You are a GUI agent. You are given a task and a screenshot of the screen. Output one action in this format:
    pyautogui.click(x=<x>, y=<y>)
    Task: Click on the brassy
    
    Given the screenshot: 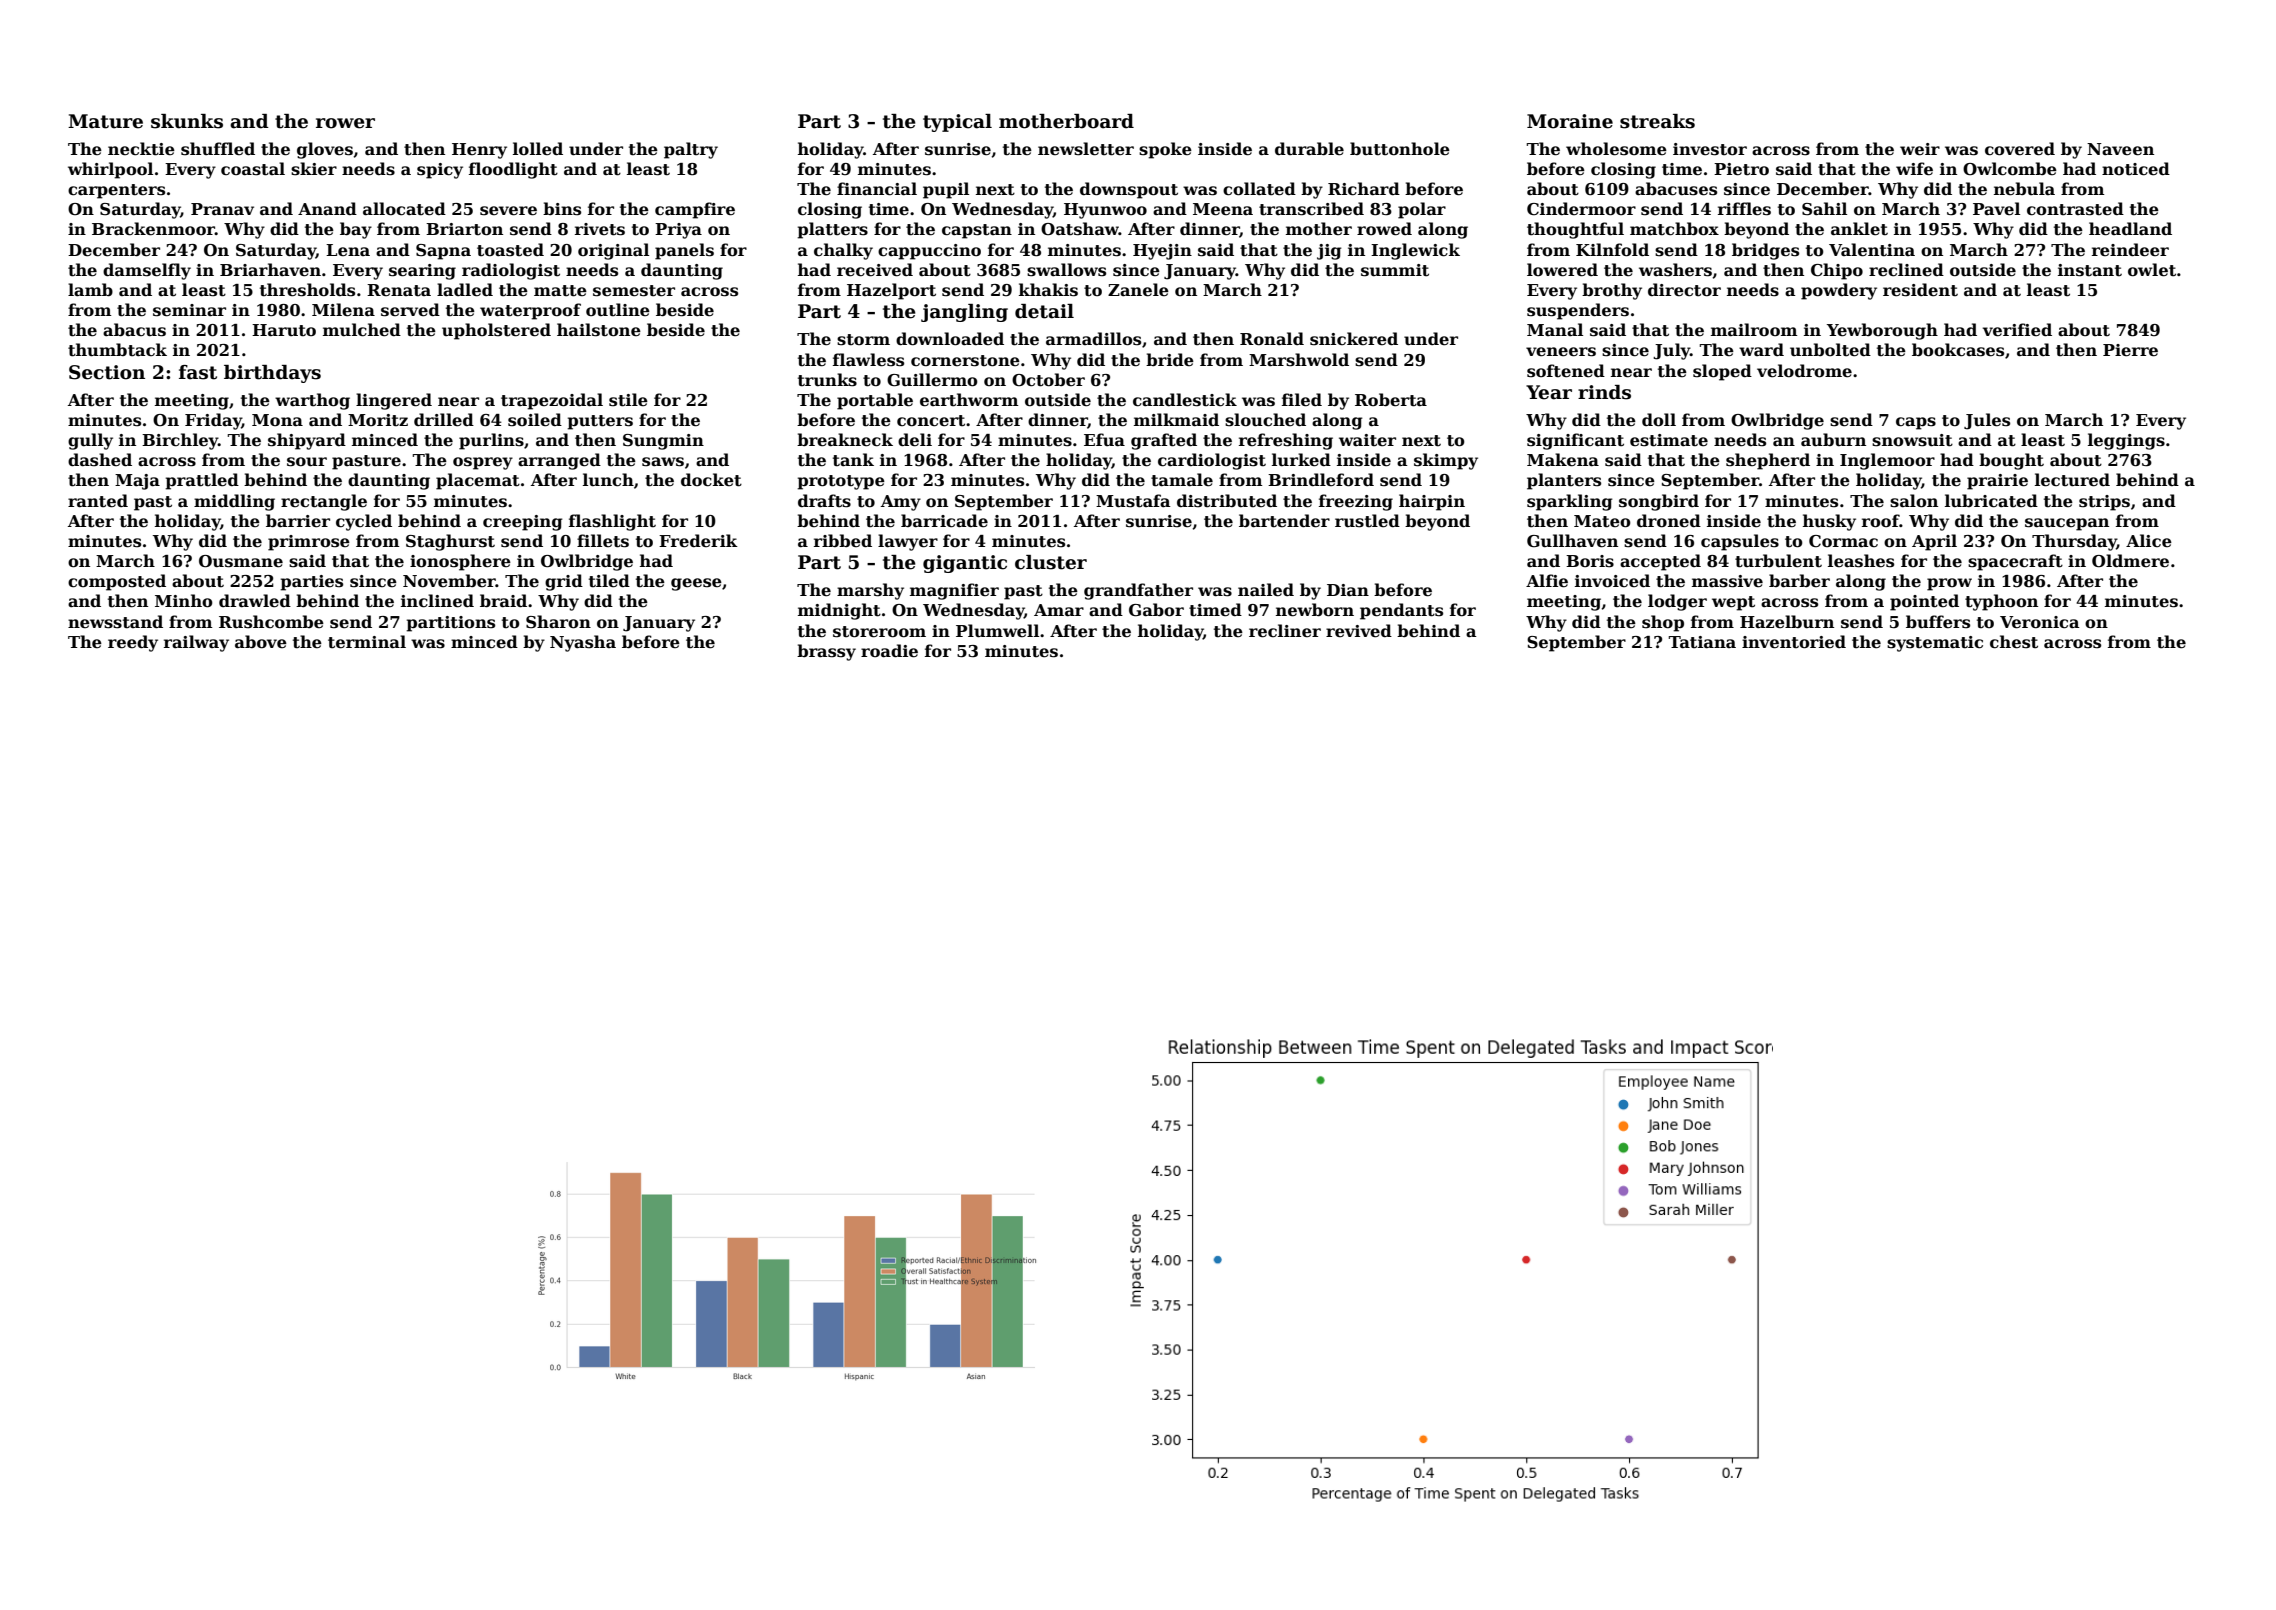 What is the action you would take?
    pyautogui.click(x=826, y=652)
